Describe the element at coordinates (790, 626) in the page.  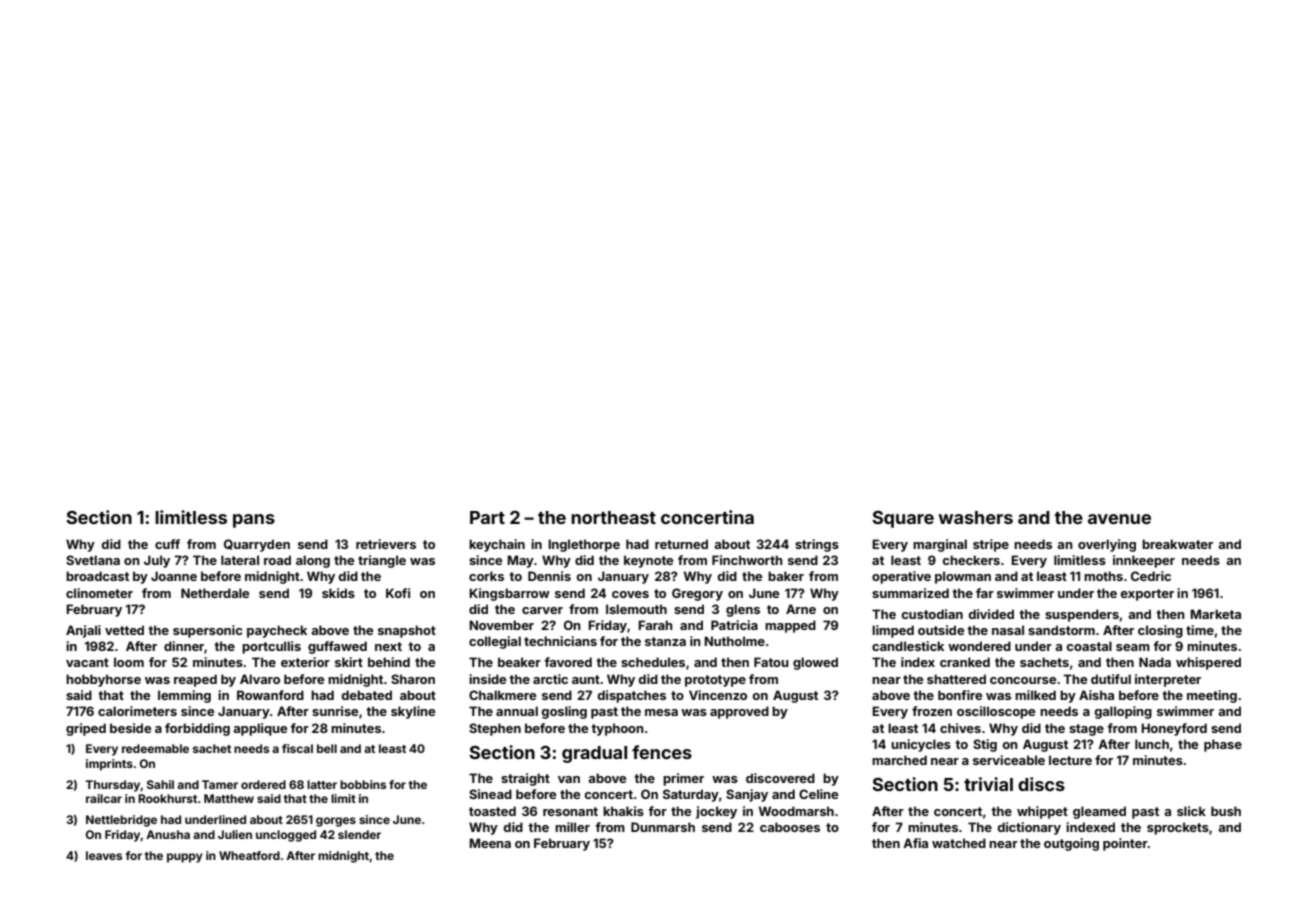
I see `mapped` at that location.
